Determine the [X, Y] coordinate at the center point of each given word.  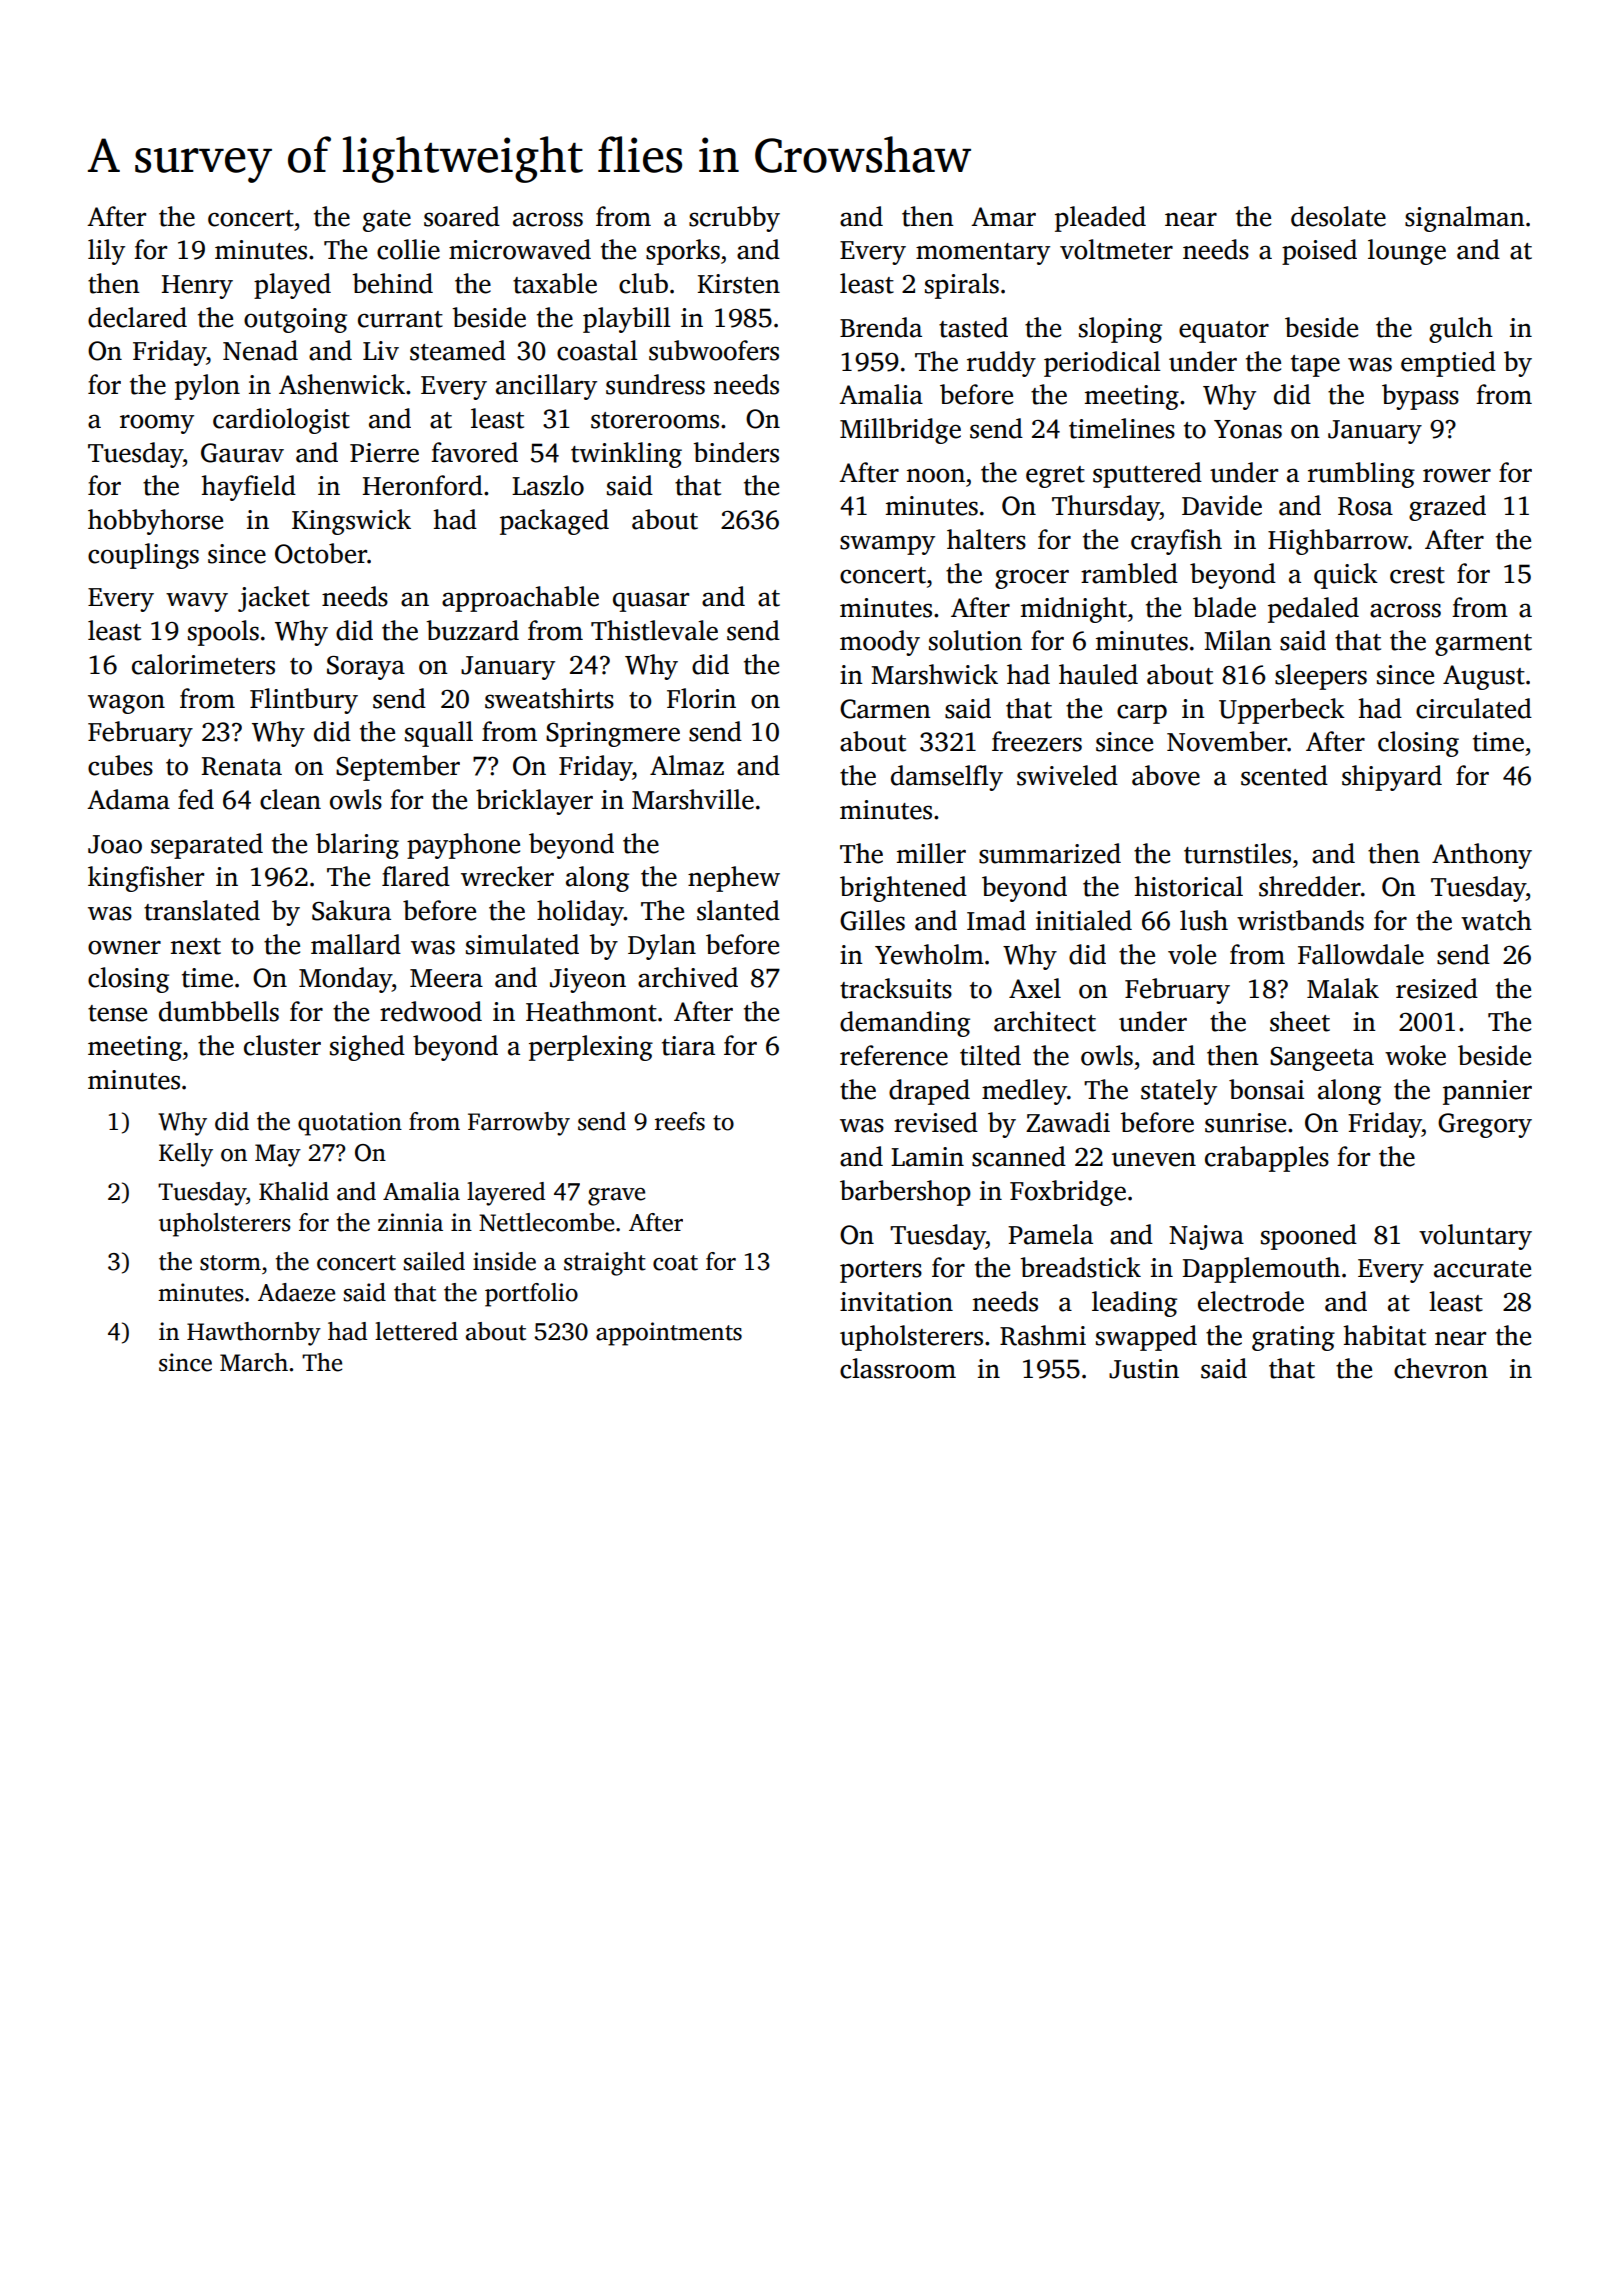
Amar [1003, 217]
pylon [207, 387]
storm [230, 1263]
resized [1437, 988]
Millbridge [900, 431]
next [196, 946]
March [254, 1362]
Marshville [693, 799]
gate [387, 221]
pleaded [1100, 219]
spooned [1309, 1237]
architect [1045, 1021]
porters [881, 1272]
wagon [126, 704]
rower [1457, 475]
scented [1284, 775]
